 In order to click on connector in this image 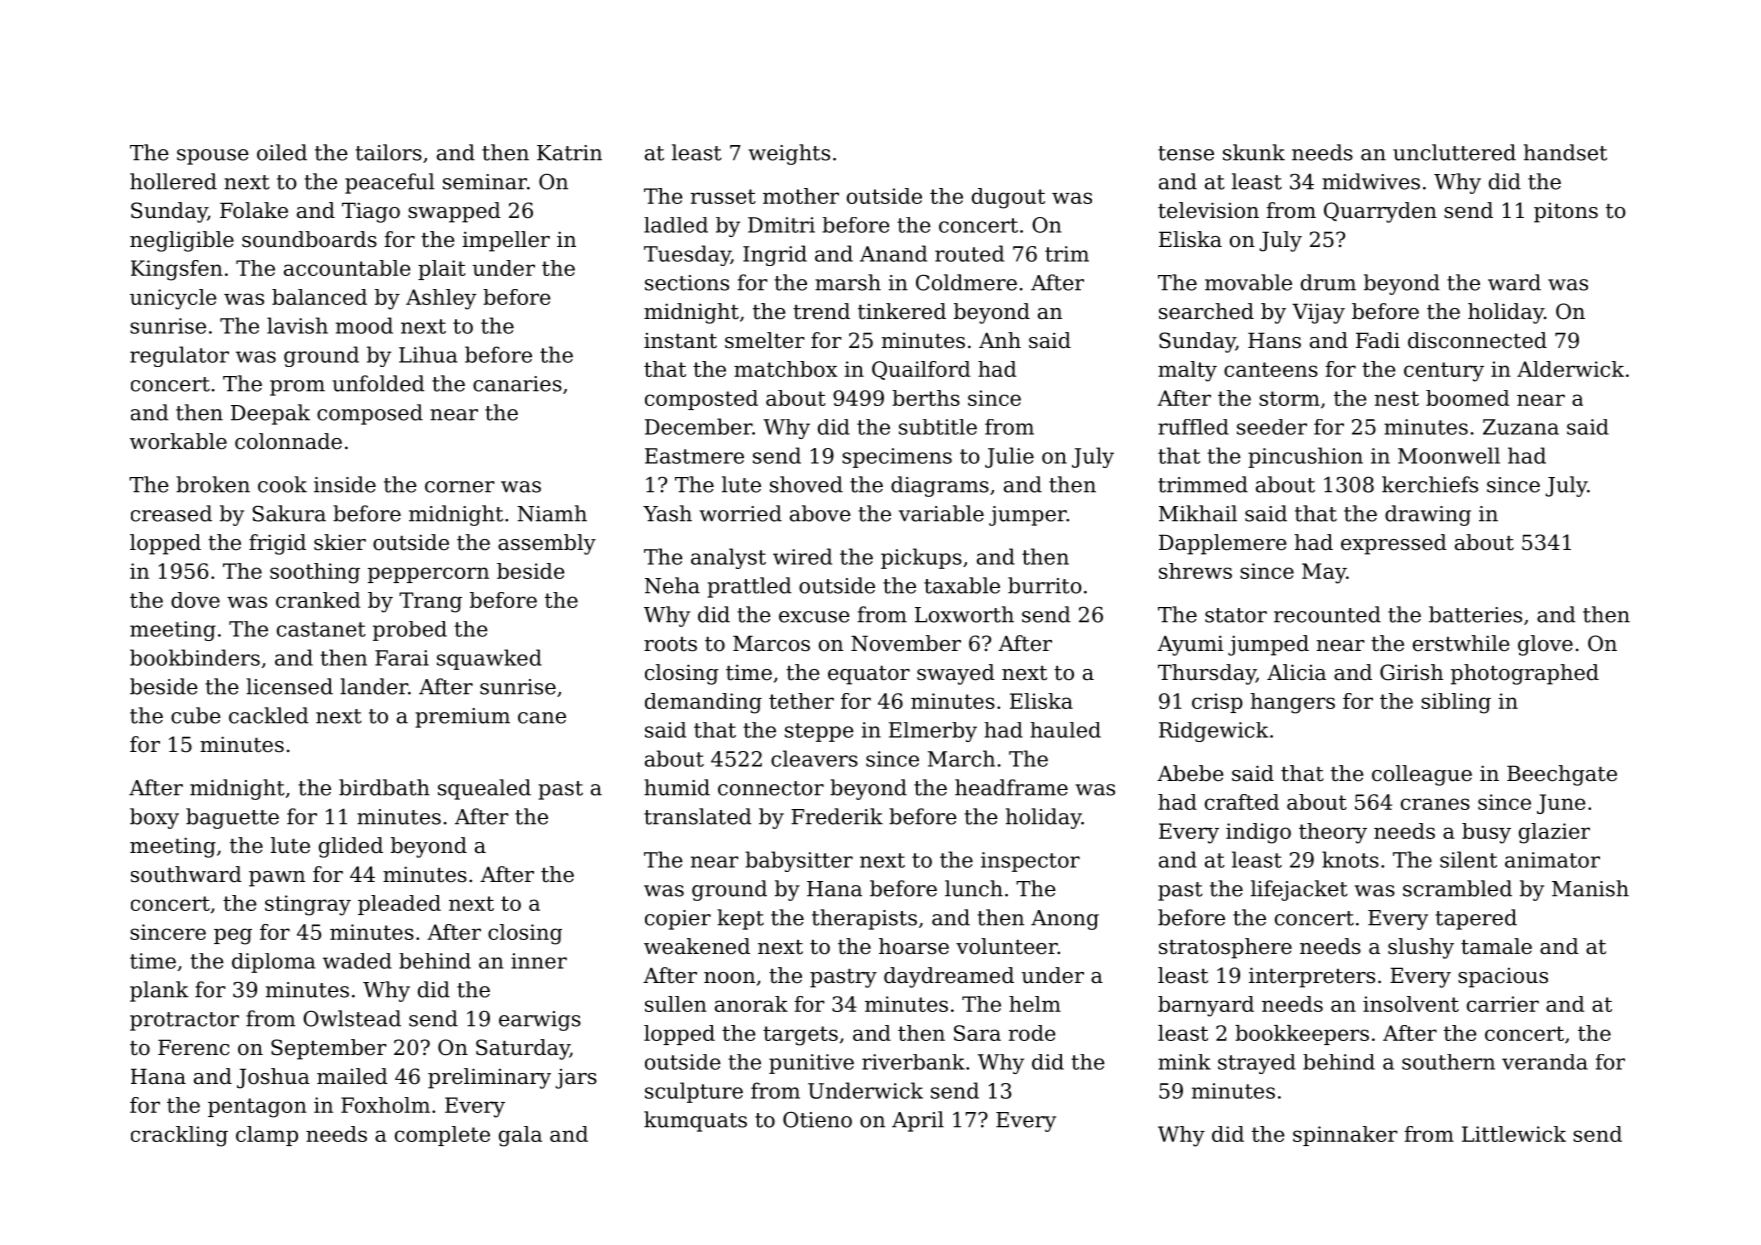, I will do `click(771, 788)`.
